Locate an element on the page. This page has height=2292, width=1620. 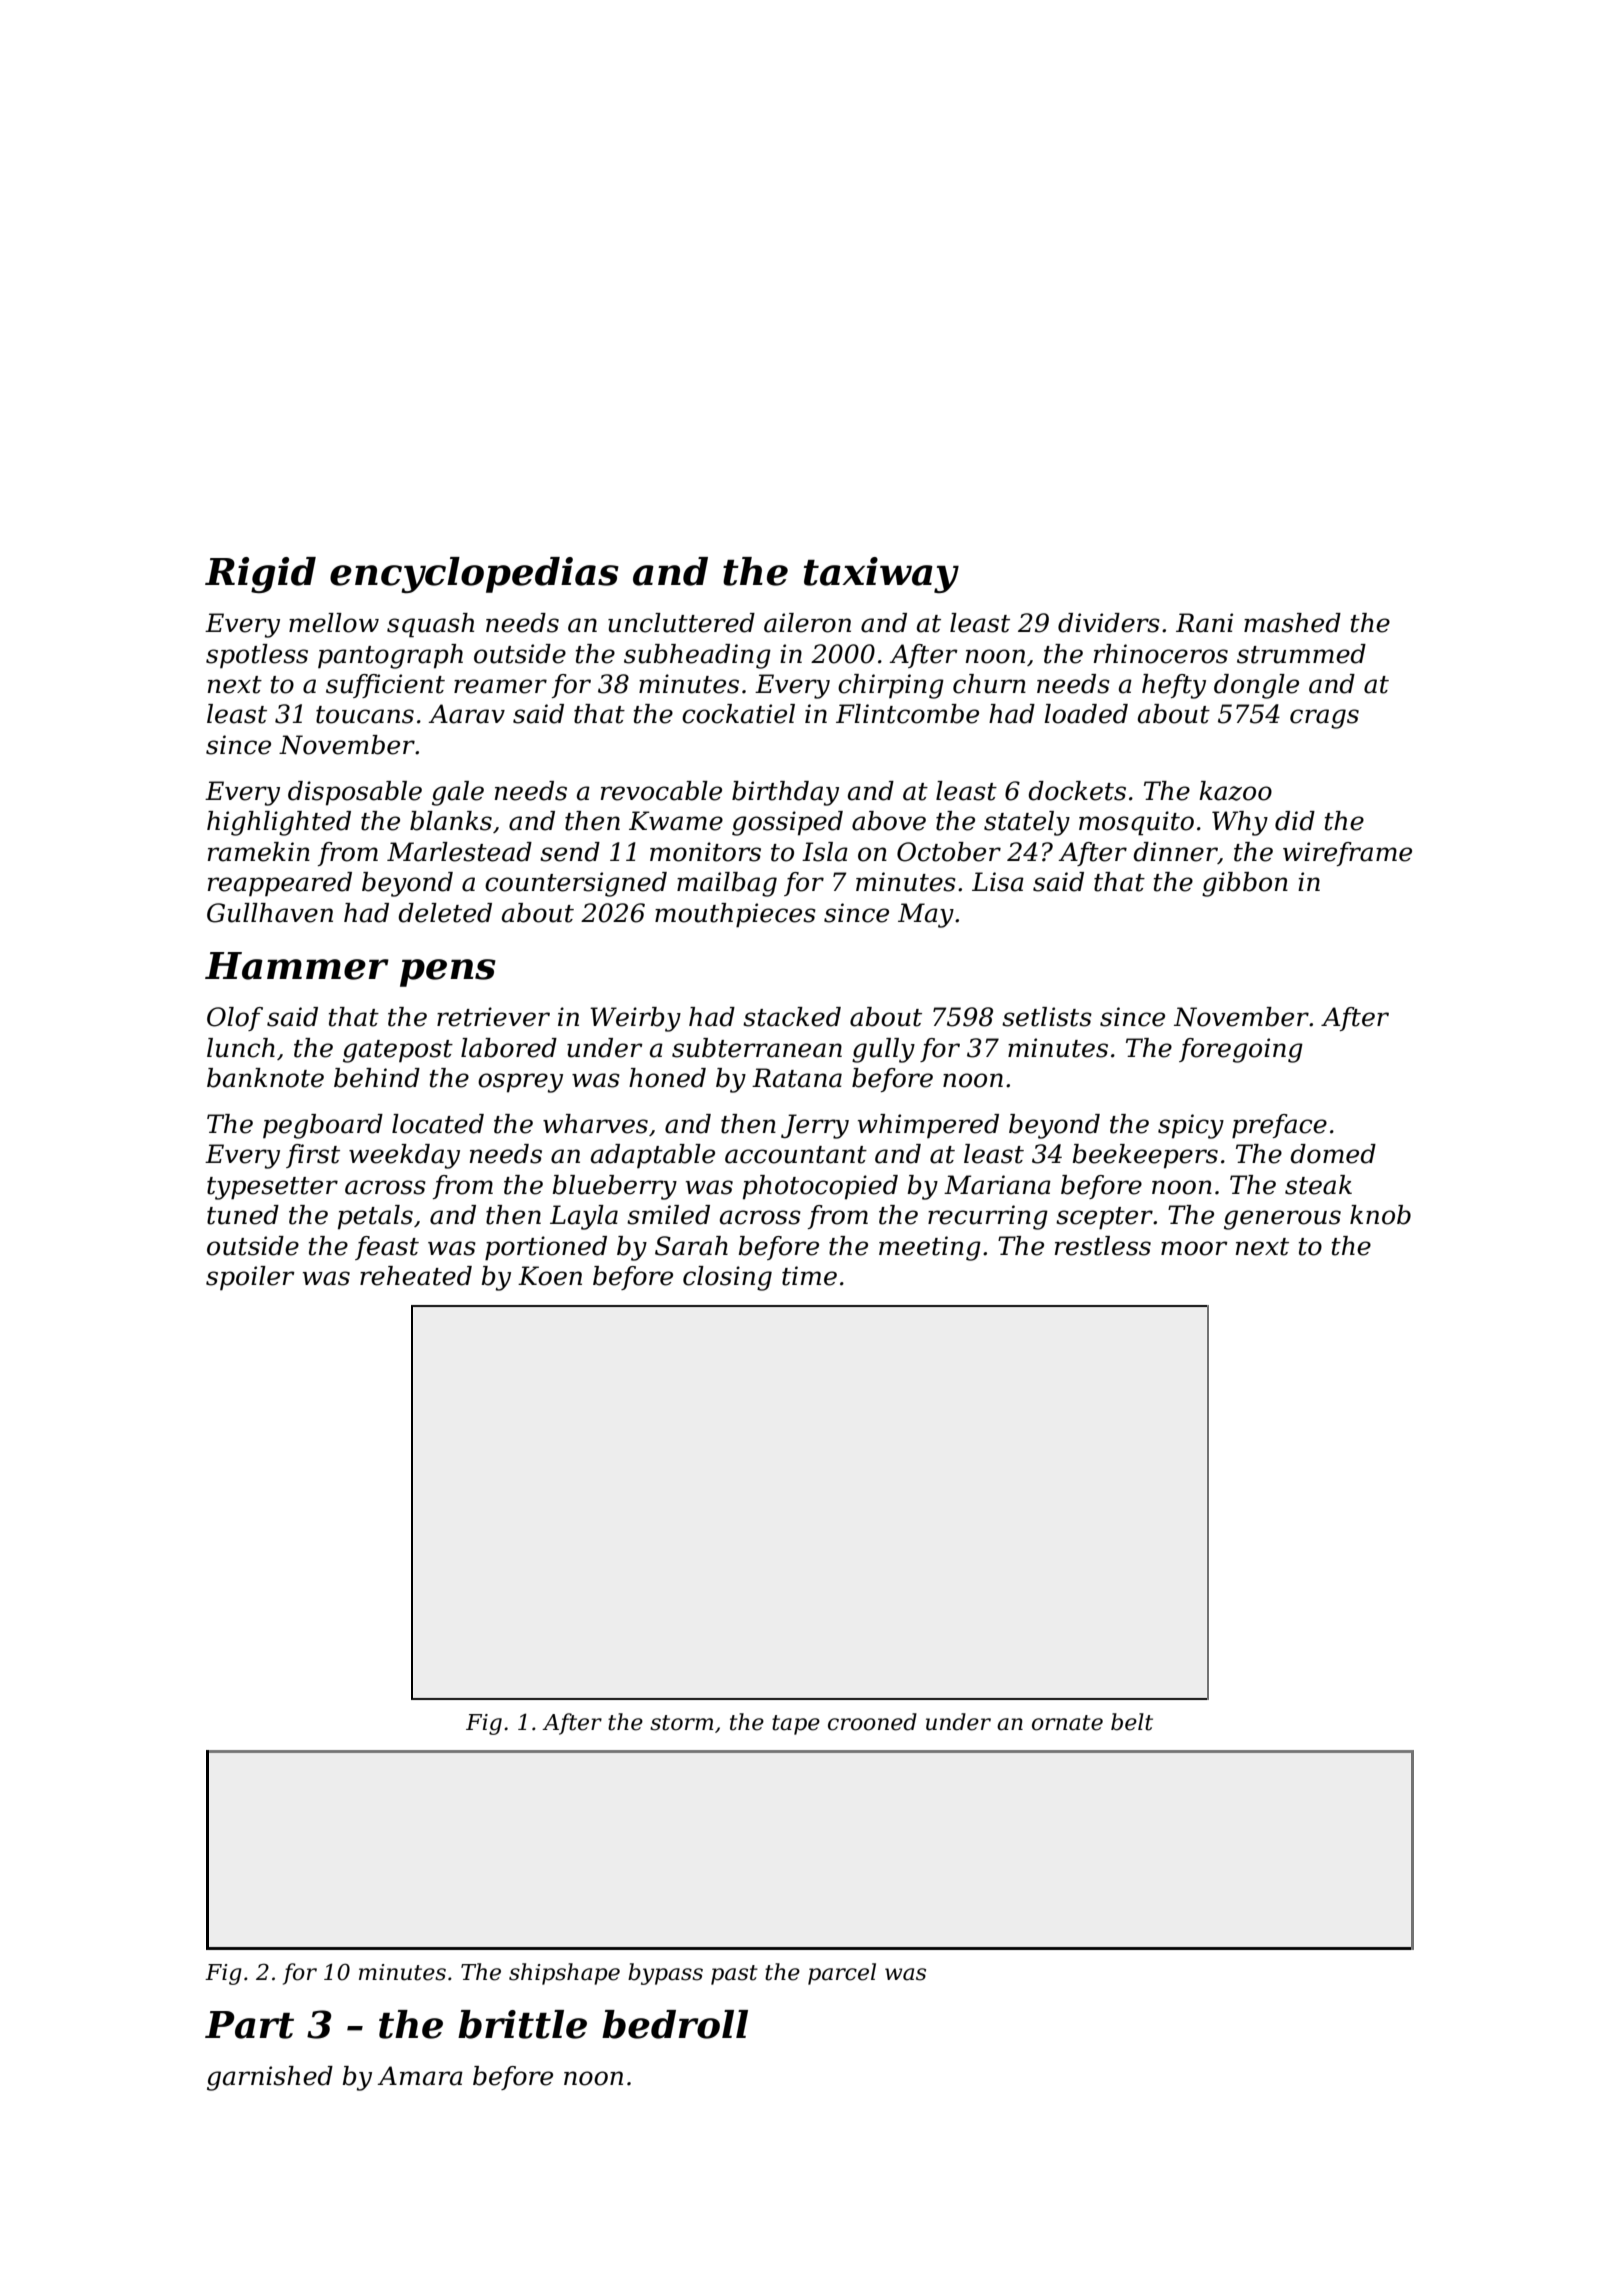
Rani is located at coordinates (1204, 623).
